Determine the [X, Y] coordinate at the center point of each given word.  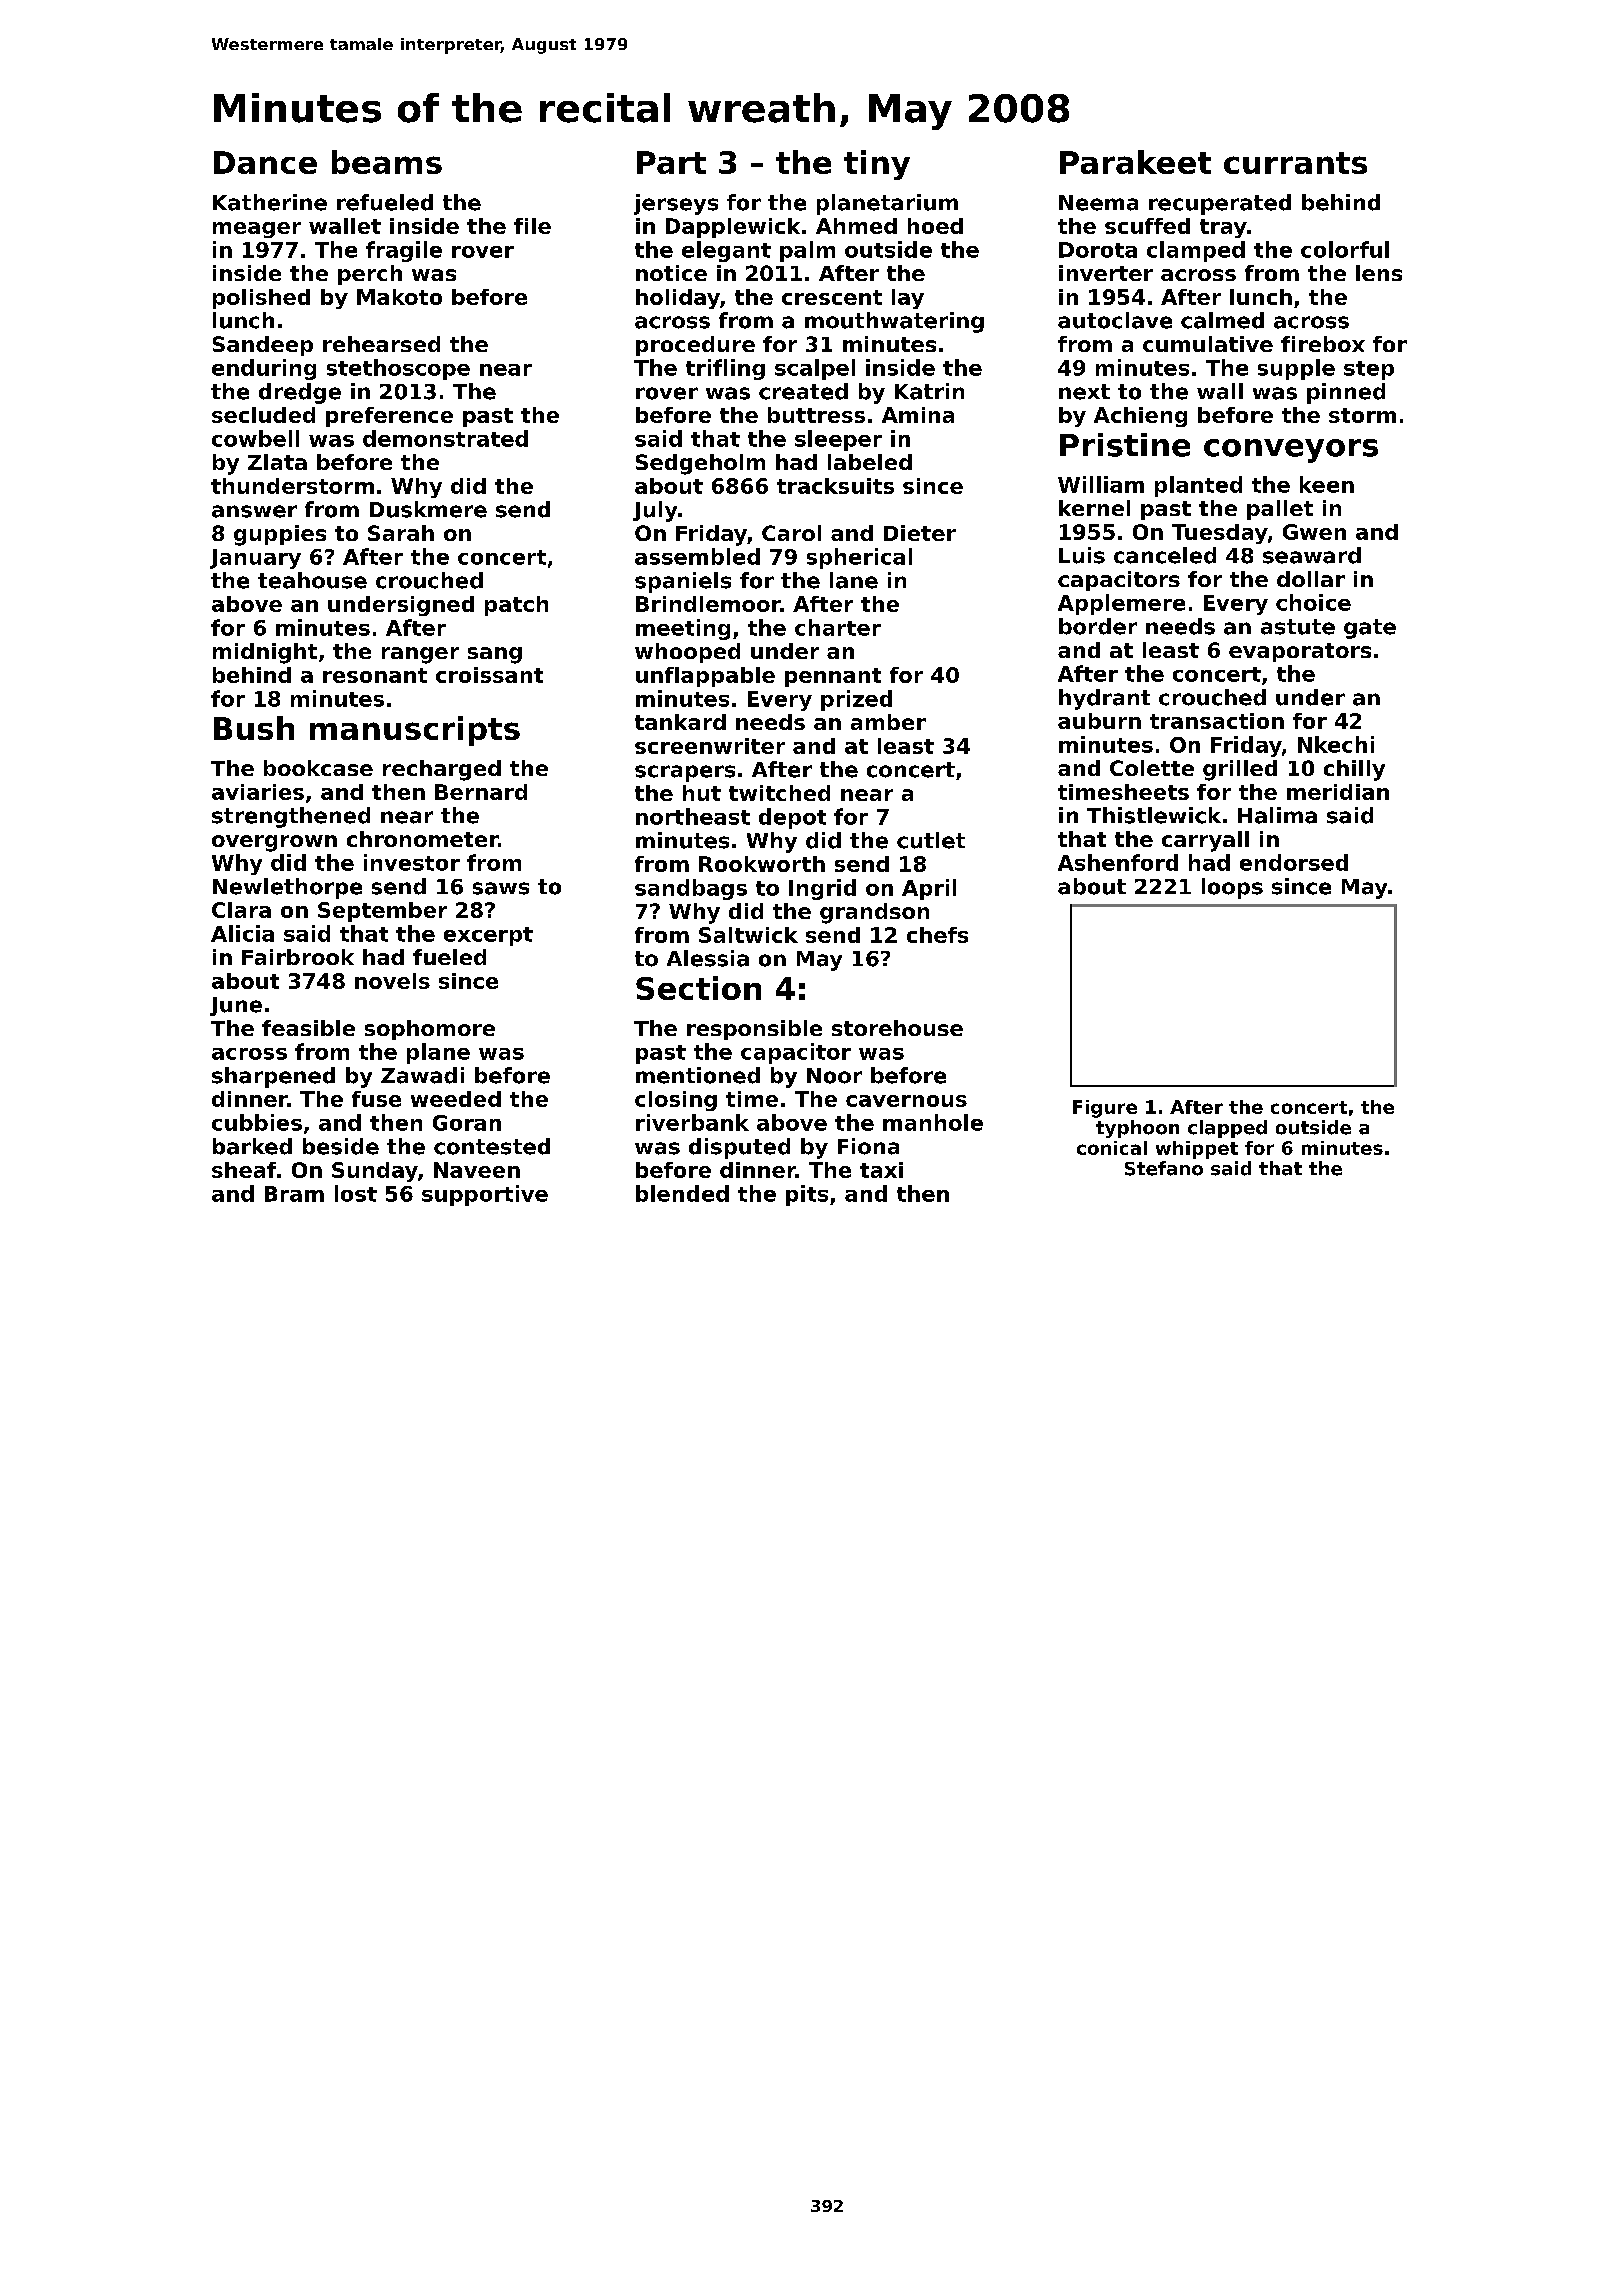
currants [1295, 163]
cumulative [1208, 344]
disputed [739, 1148]
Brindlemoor [708, 604]
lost [356, 1193]
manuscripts [415, 731]
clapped [1227, 1129]
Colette [1152, 768]
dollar [1311, 579]
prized [856, 700]
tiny [877, 165]
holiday [678, 299]
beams [387, 162]
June [236, 1006]
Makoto [399, 297]
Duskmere [428, 509]
